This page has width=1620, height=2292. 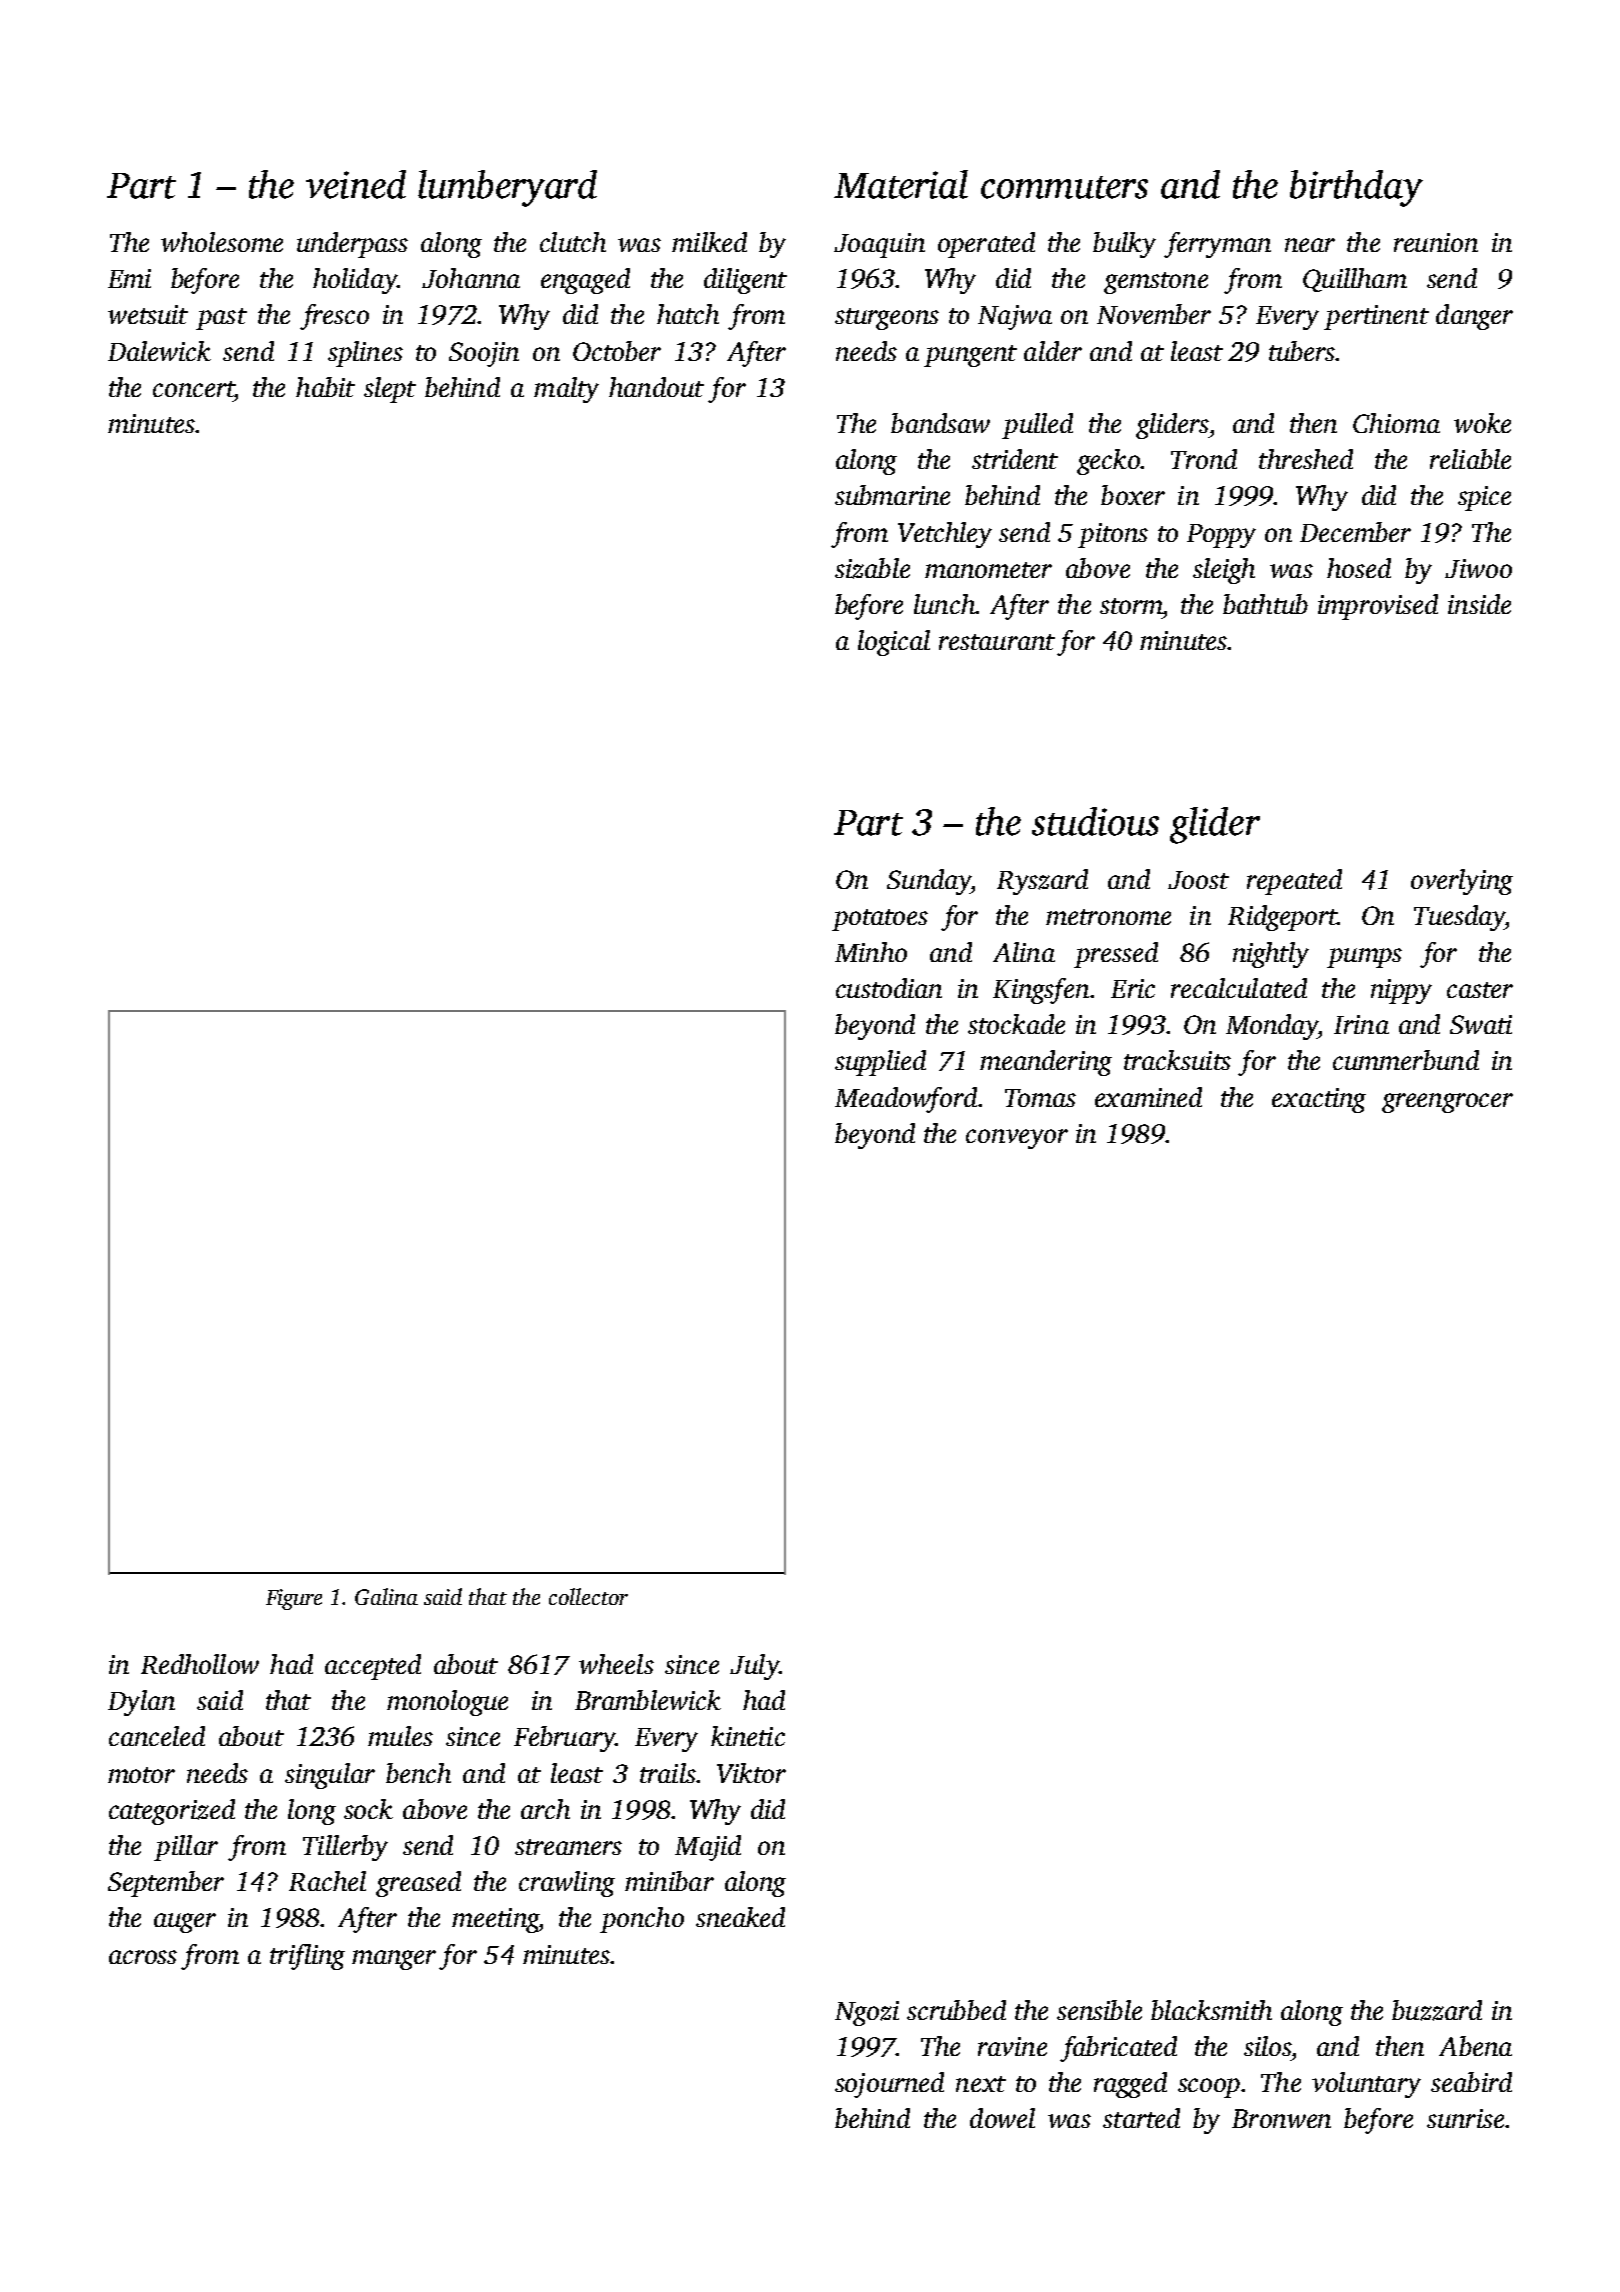 I want to click on birthday, so click(x=1356, y=188).
